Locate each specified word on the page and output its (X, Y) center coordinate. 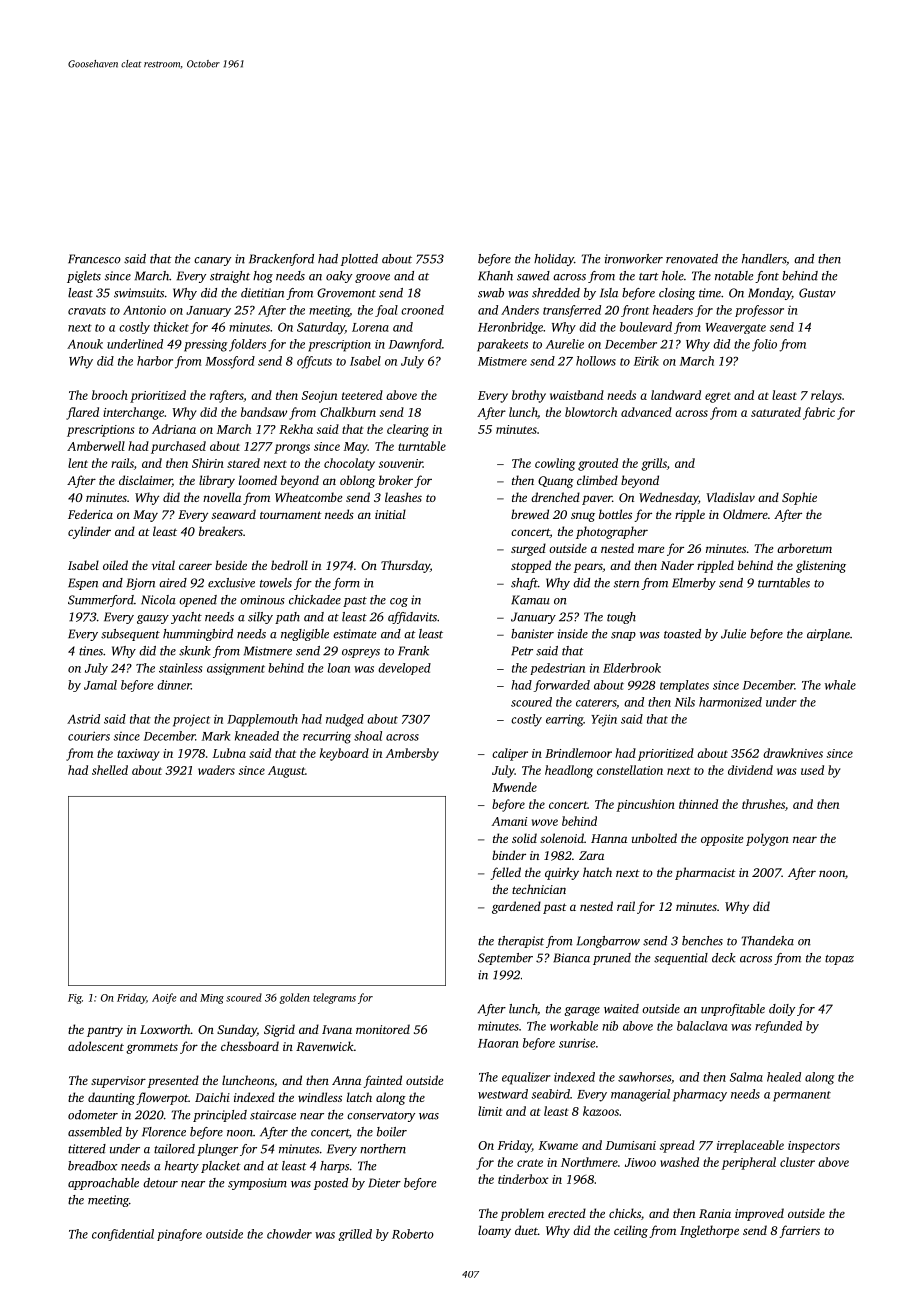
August (286, 772)
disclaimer (145, 481)
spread (677, 1146)
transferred (572, 311)
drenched (555, 497)
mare (651, 549)
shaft (524, 584)
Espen (83, 584)
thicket (171, 327)
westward (503, 1094)
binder (509, 855)
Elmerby (694, 584)
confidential (123, 1235)
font (767, 277)
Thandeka (768, 941)
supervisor (118, 1082)
